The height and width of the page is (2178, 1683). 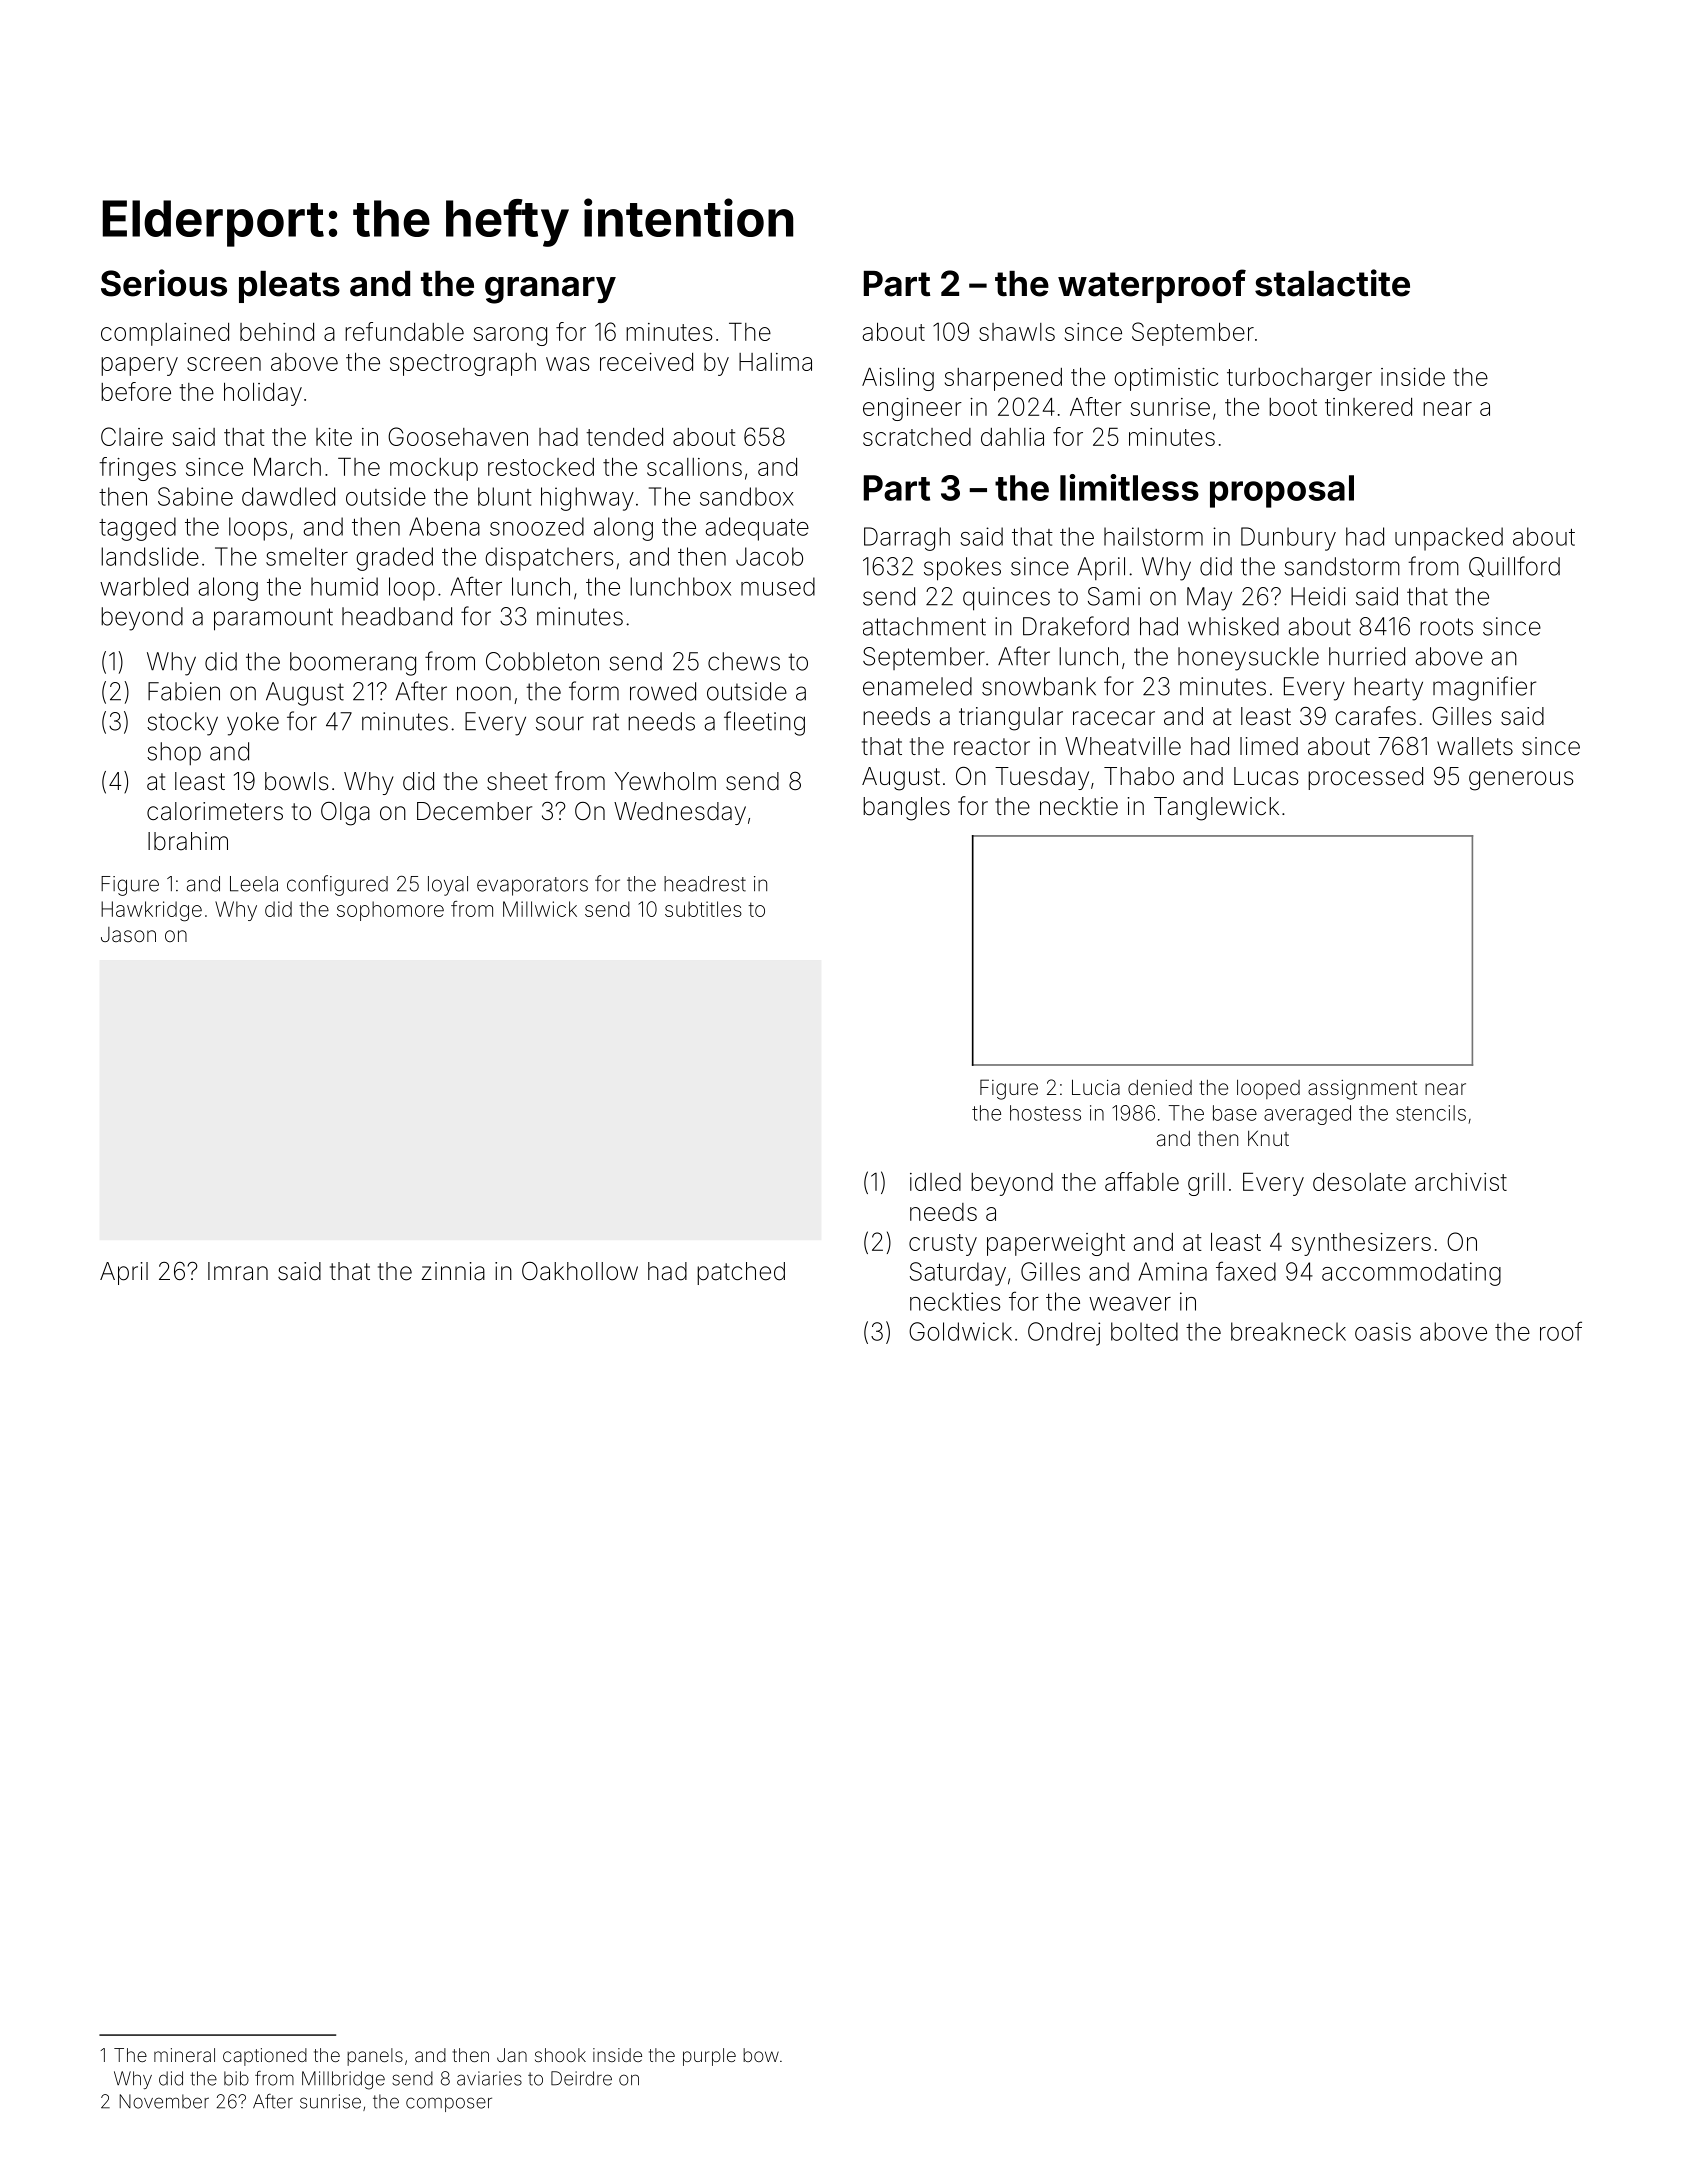 What do you see at coordinates (1153, 536) in the page?
I see `hailstorm` at bounding box center [1153, 536].
